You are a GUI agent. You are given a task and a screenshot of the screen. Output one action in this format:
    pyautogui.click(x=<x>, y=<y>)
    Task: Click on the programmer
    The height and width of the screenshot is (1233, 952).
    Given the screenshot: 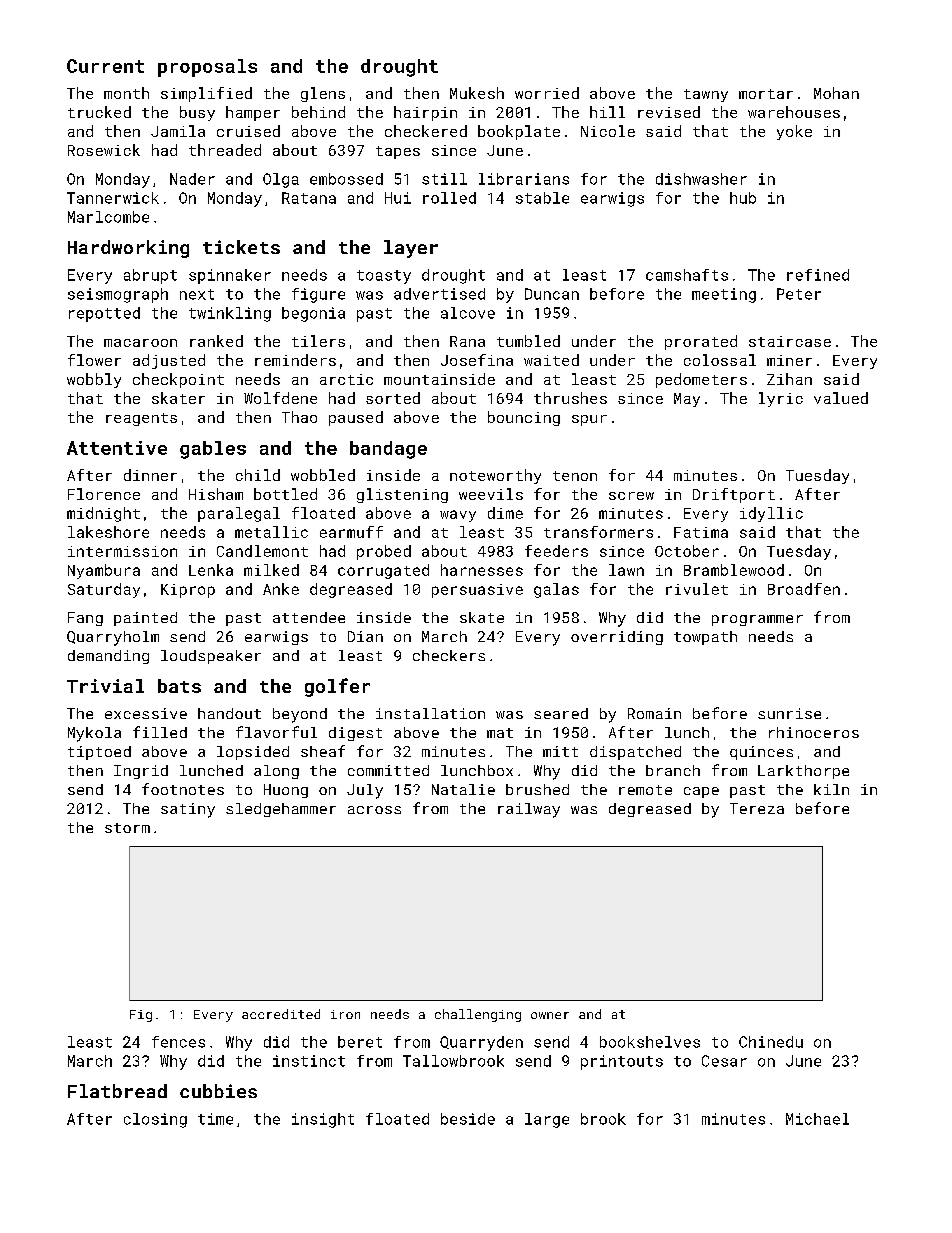 What is the action you would take?
    pyautogui.click(x=757, y=620)
